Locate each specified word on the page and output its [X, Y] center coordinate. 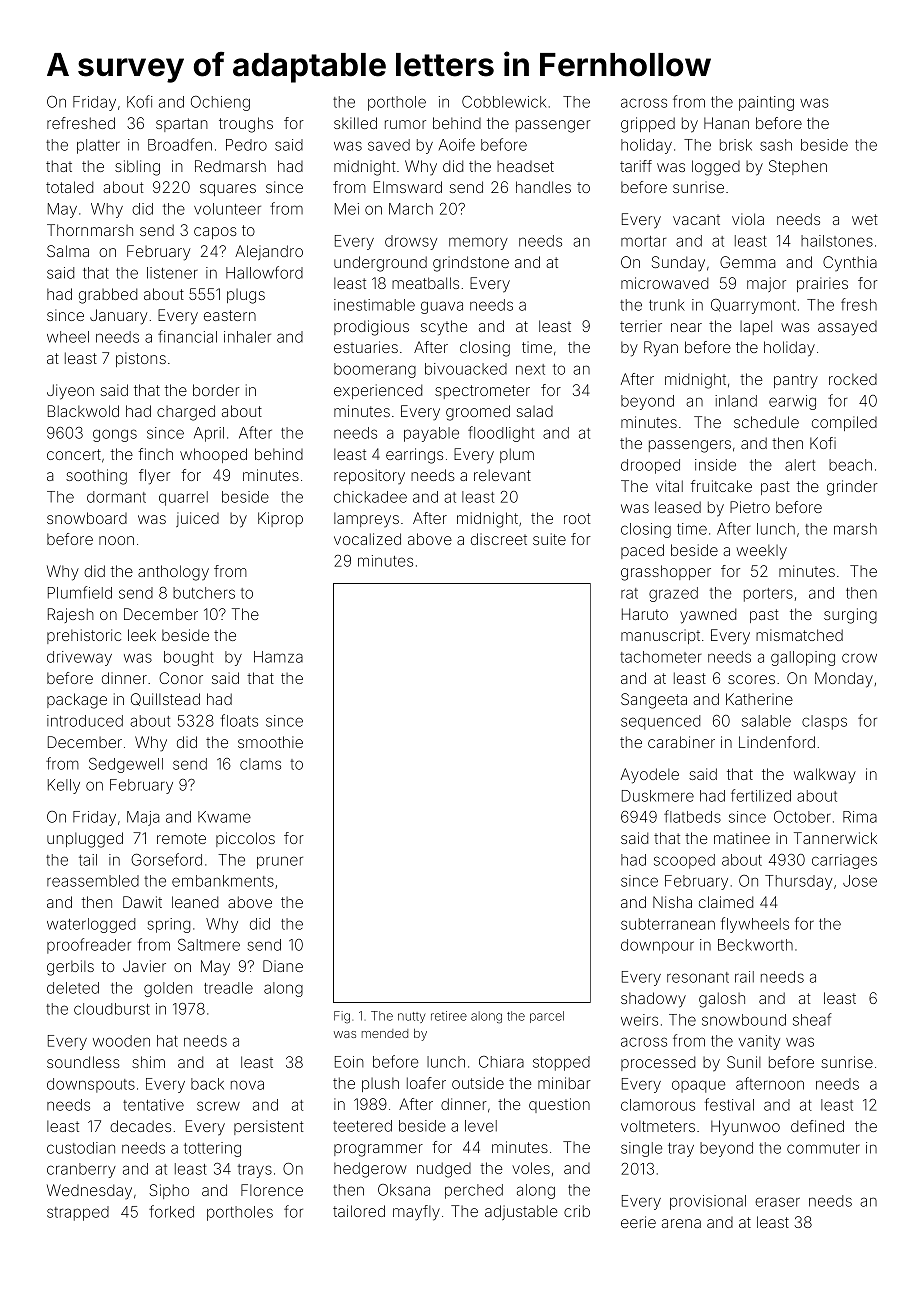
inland [736, 401]
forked [171, 1211]
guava [442, 307]
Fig [342, 1017]
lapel [756, 327]
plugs [246, 296]
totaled [69, 187]
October [802, 817]
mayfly [416, 1213]
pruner [280, 862]
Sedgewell [126, 765]
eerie [638, 1222]
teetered [362, 1126]
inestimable [374, 305]
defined [817, 1126]
